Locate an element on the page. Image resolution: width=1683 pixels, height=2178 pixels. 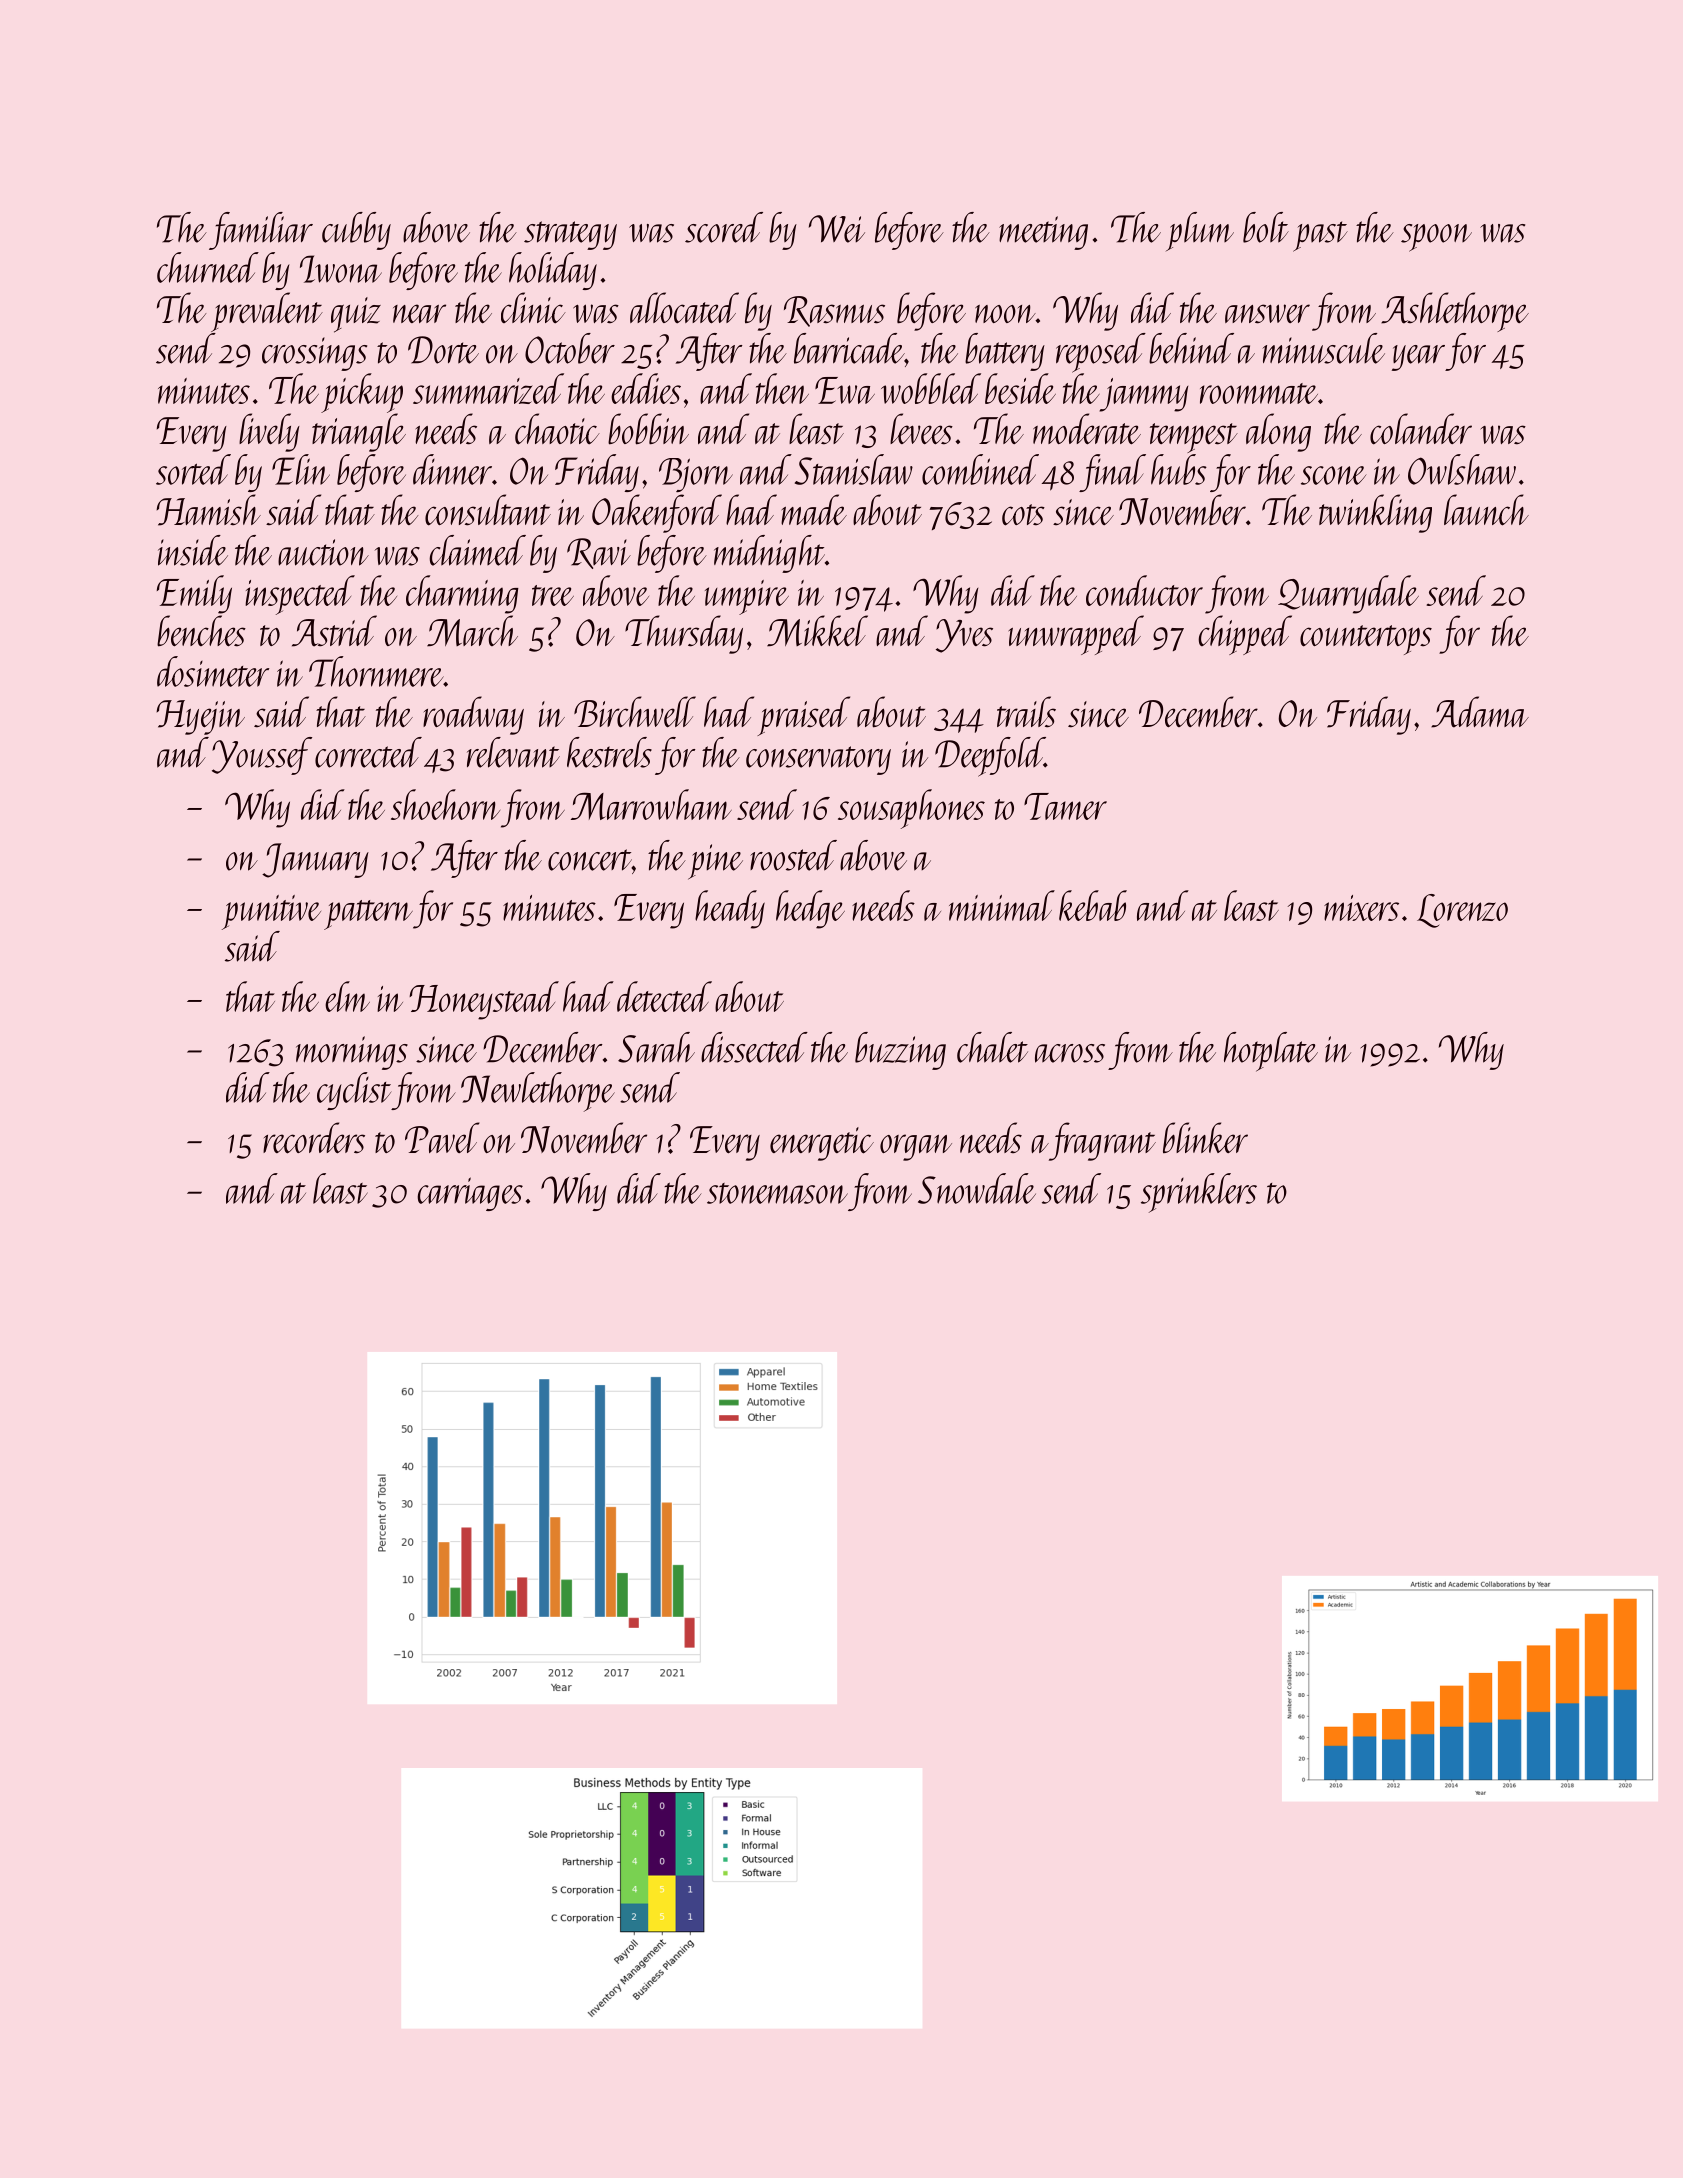
concert is located at coordinates (590, 860).
